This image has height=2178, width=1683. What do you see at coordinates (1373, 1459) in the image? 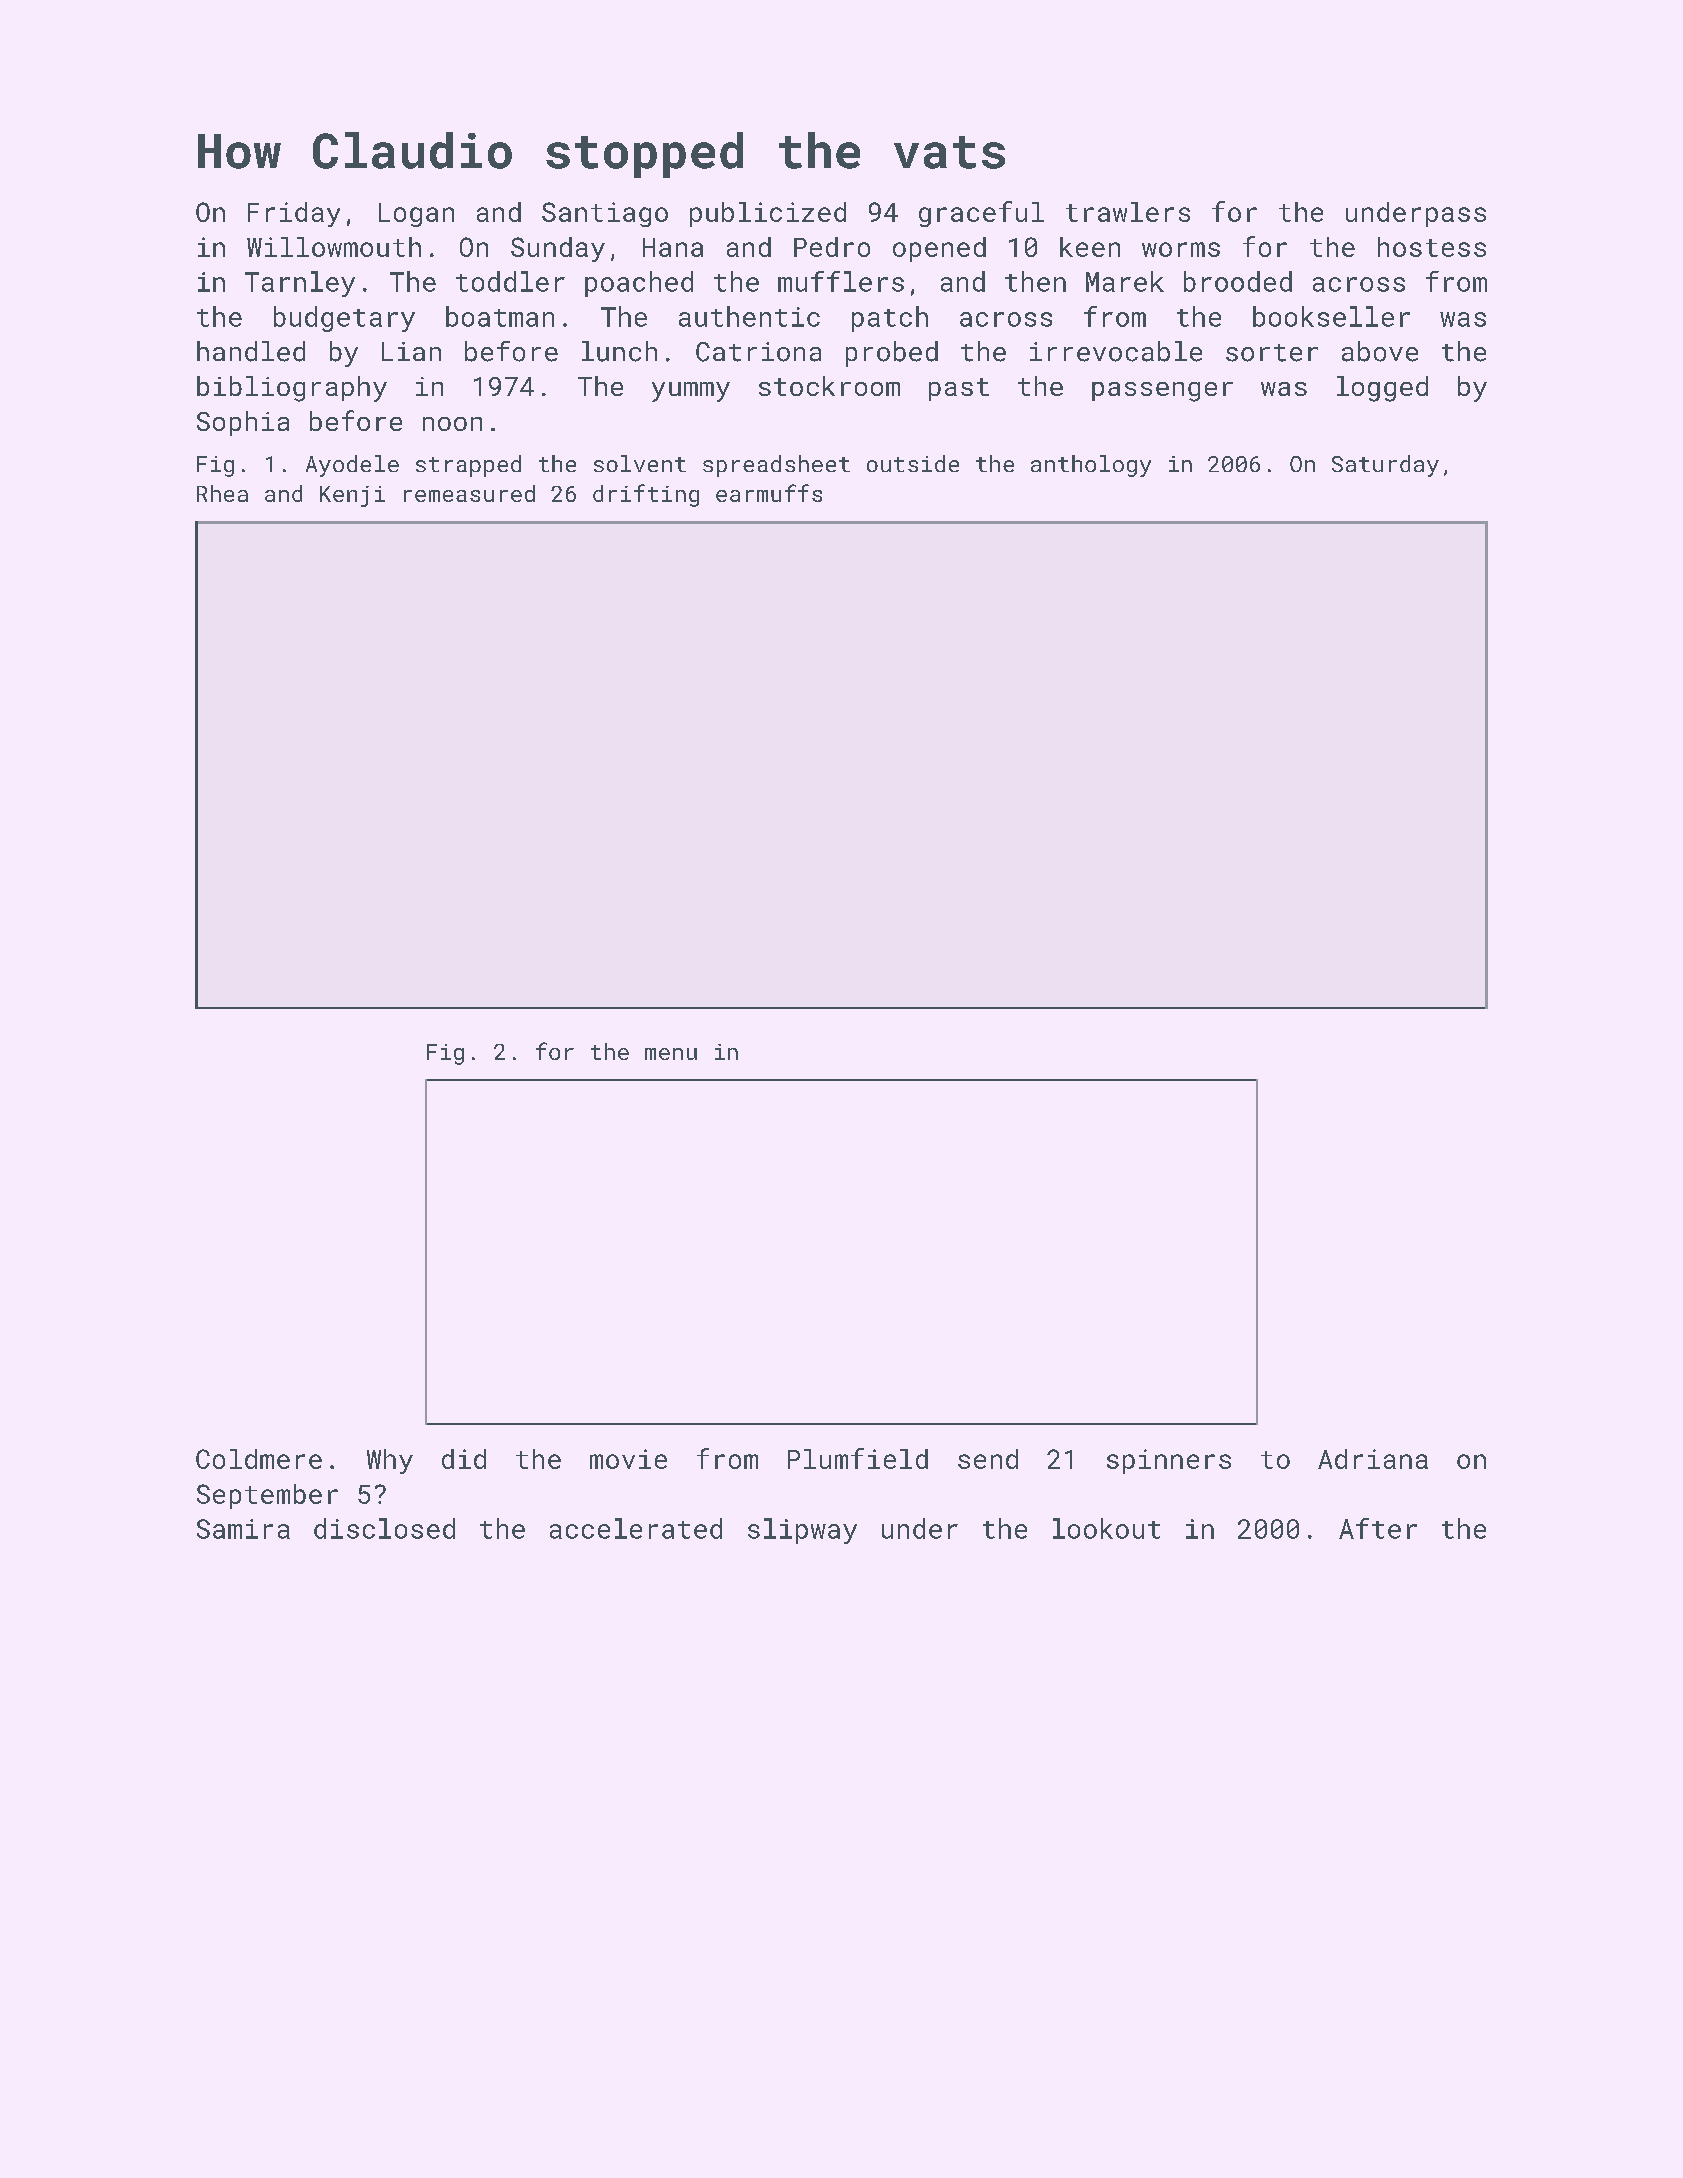
I see `Adriana` at bounding box center [1373, 1459].
